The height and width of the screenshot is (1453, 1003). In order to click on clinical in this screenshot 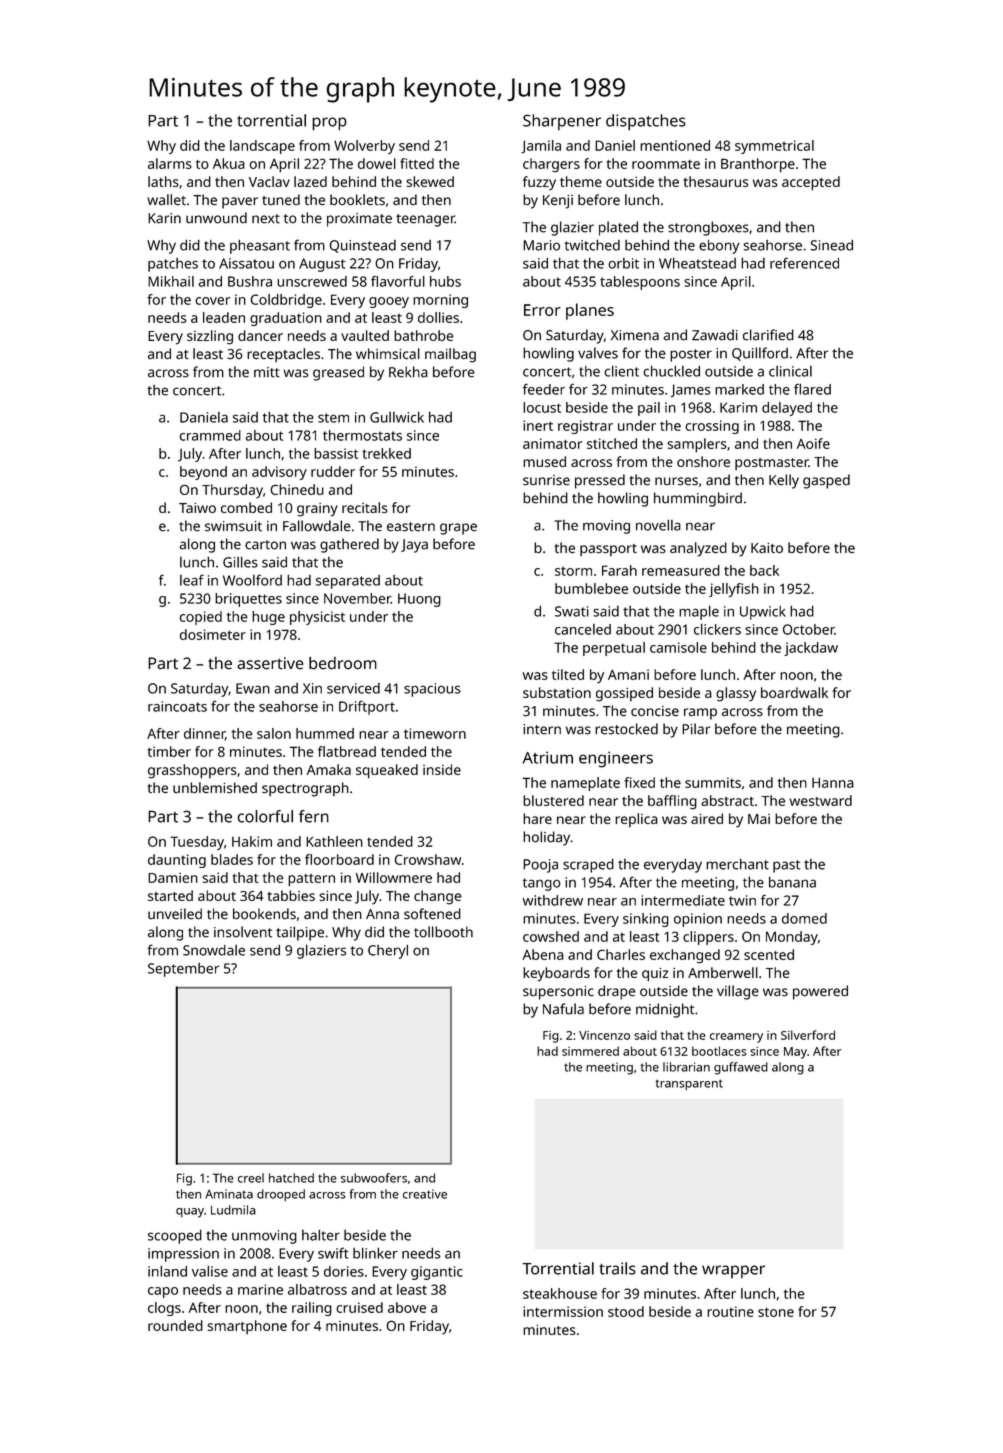, I will do `click(790, 371)`.
